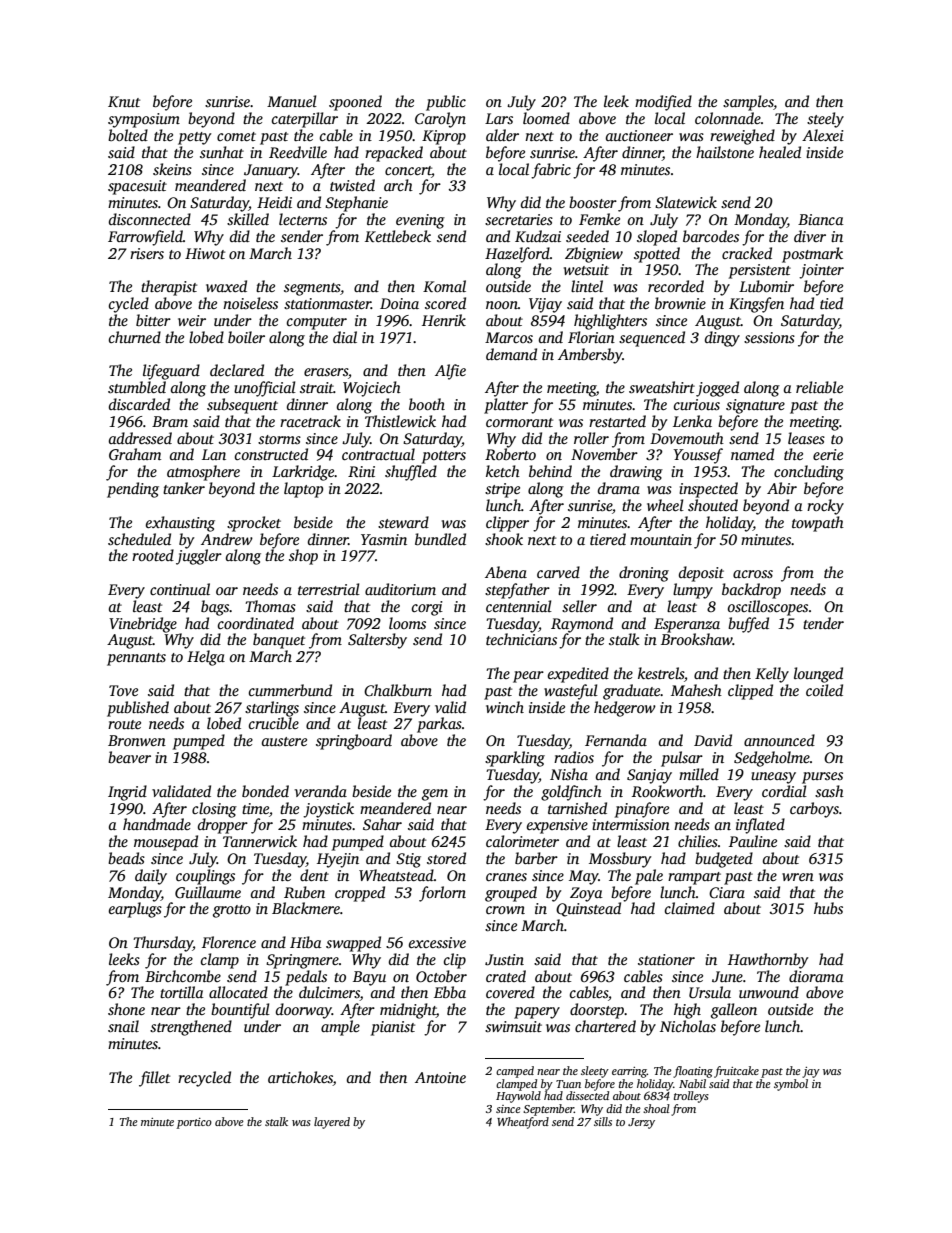 The image size is (952, 1233). I want to click on droning, so click(644, 574).
